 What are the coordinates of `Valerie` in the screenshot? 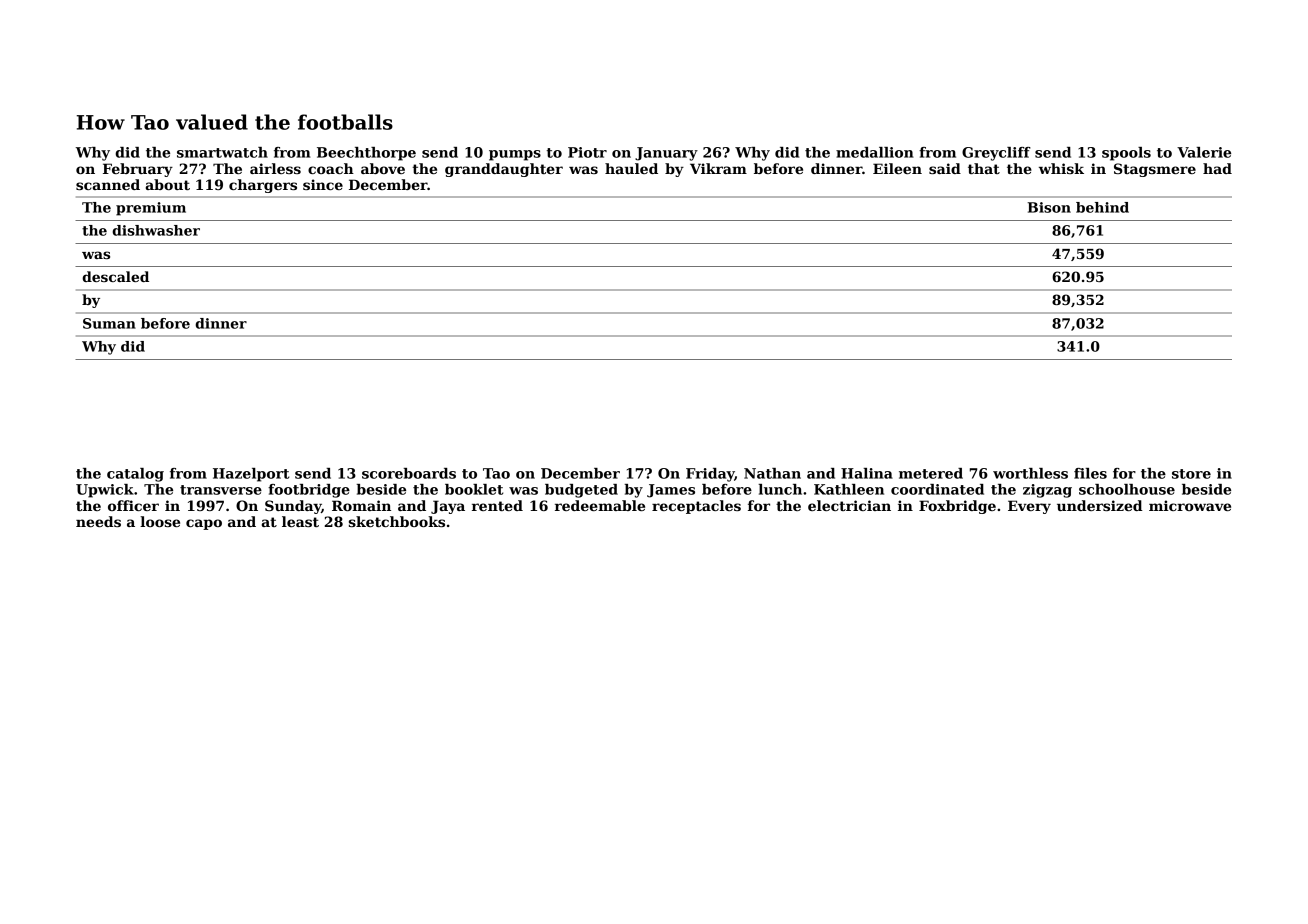 It's located at (1204, 152).
